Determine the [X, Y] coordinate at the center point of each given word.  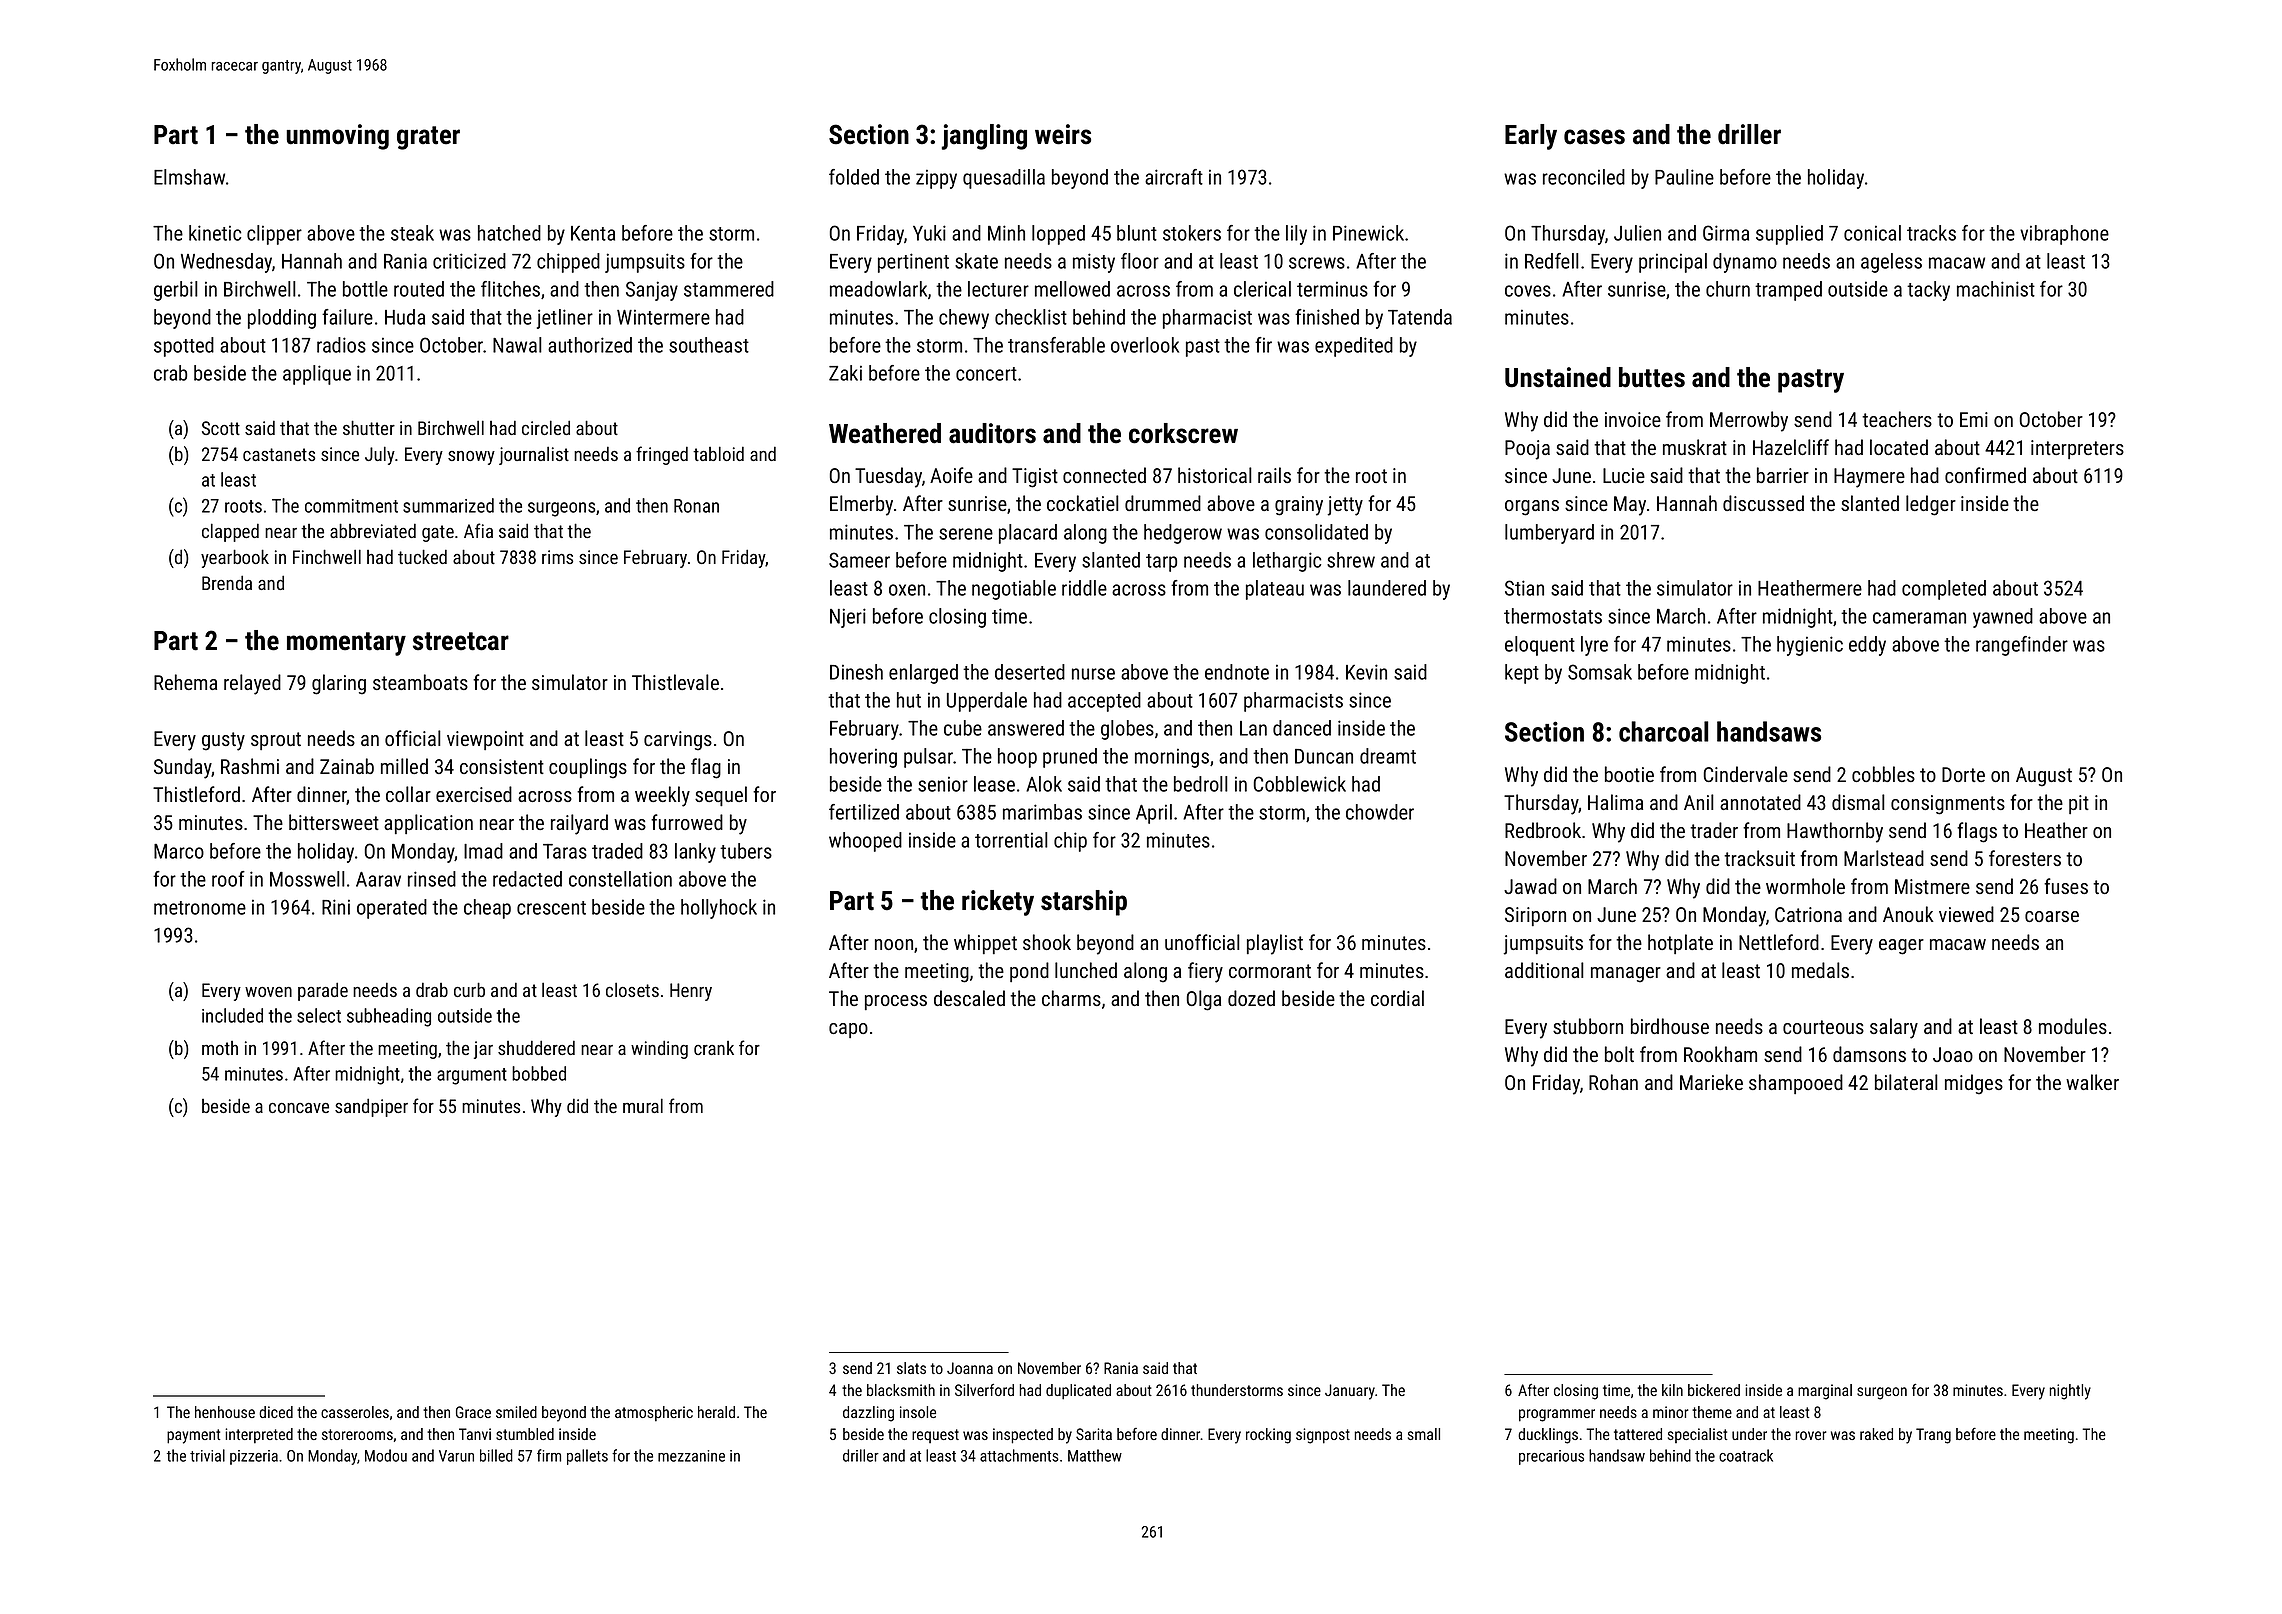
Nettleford [1779, 942]
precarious [1551, 1457]
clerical [1262, 289]
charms [1071, 998]
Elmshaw [189, 177]
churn [1728, 289]
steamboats [420, 682]
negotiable [1014, 590]
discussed [1763, 503]
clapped [230, 532]
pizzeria [254, 1457]
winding [659, 1049]
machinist [1996, 289]
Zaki [845, 373]
